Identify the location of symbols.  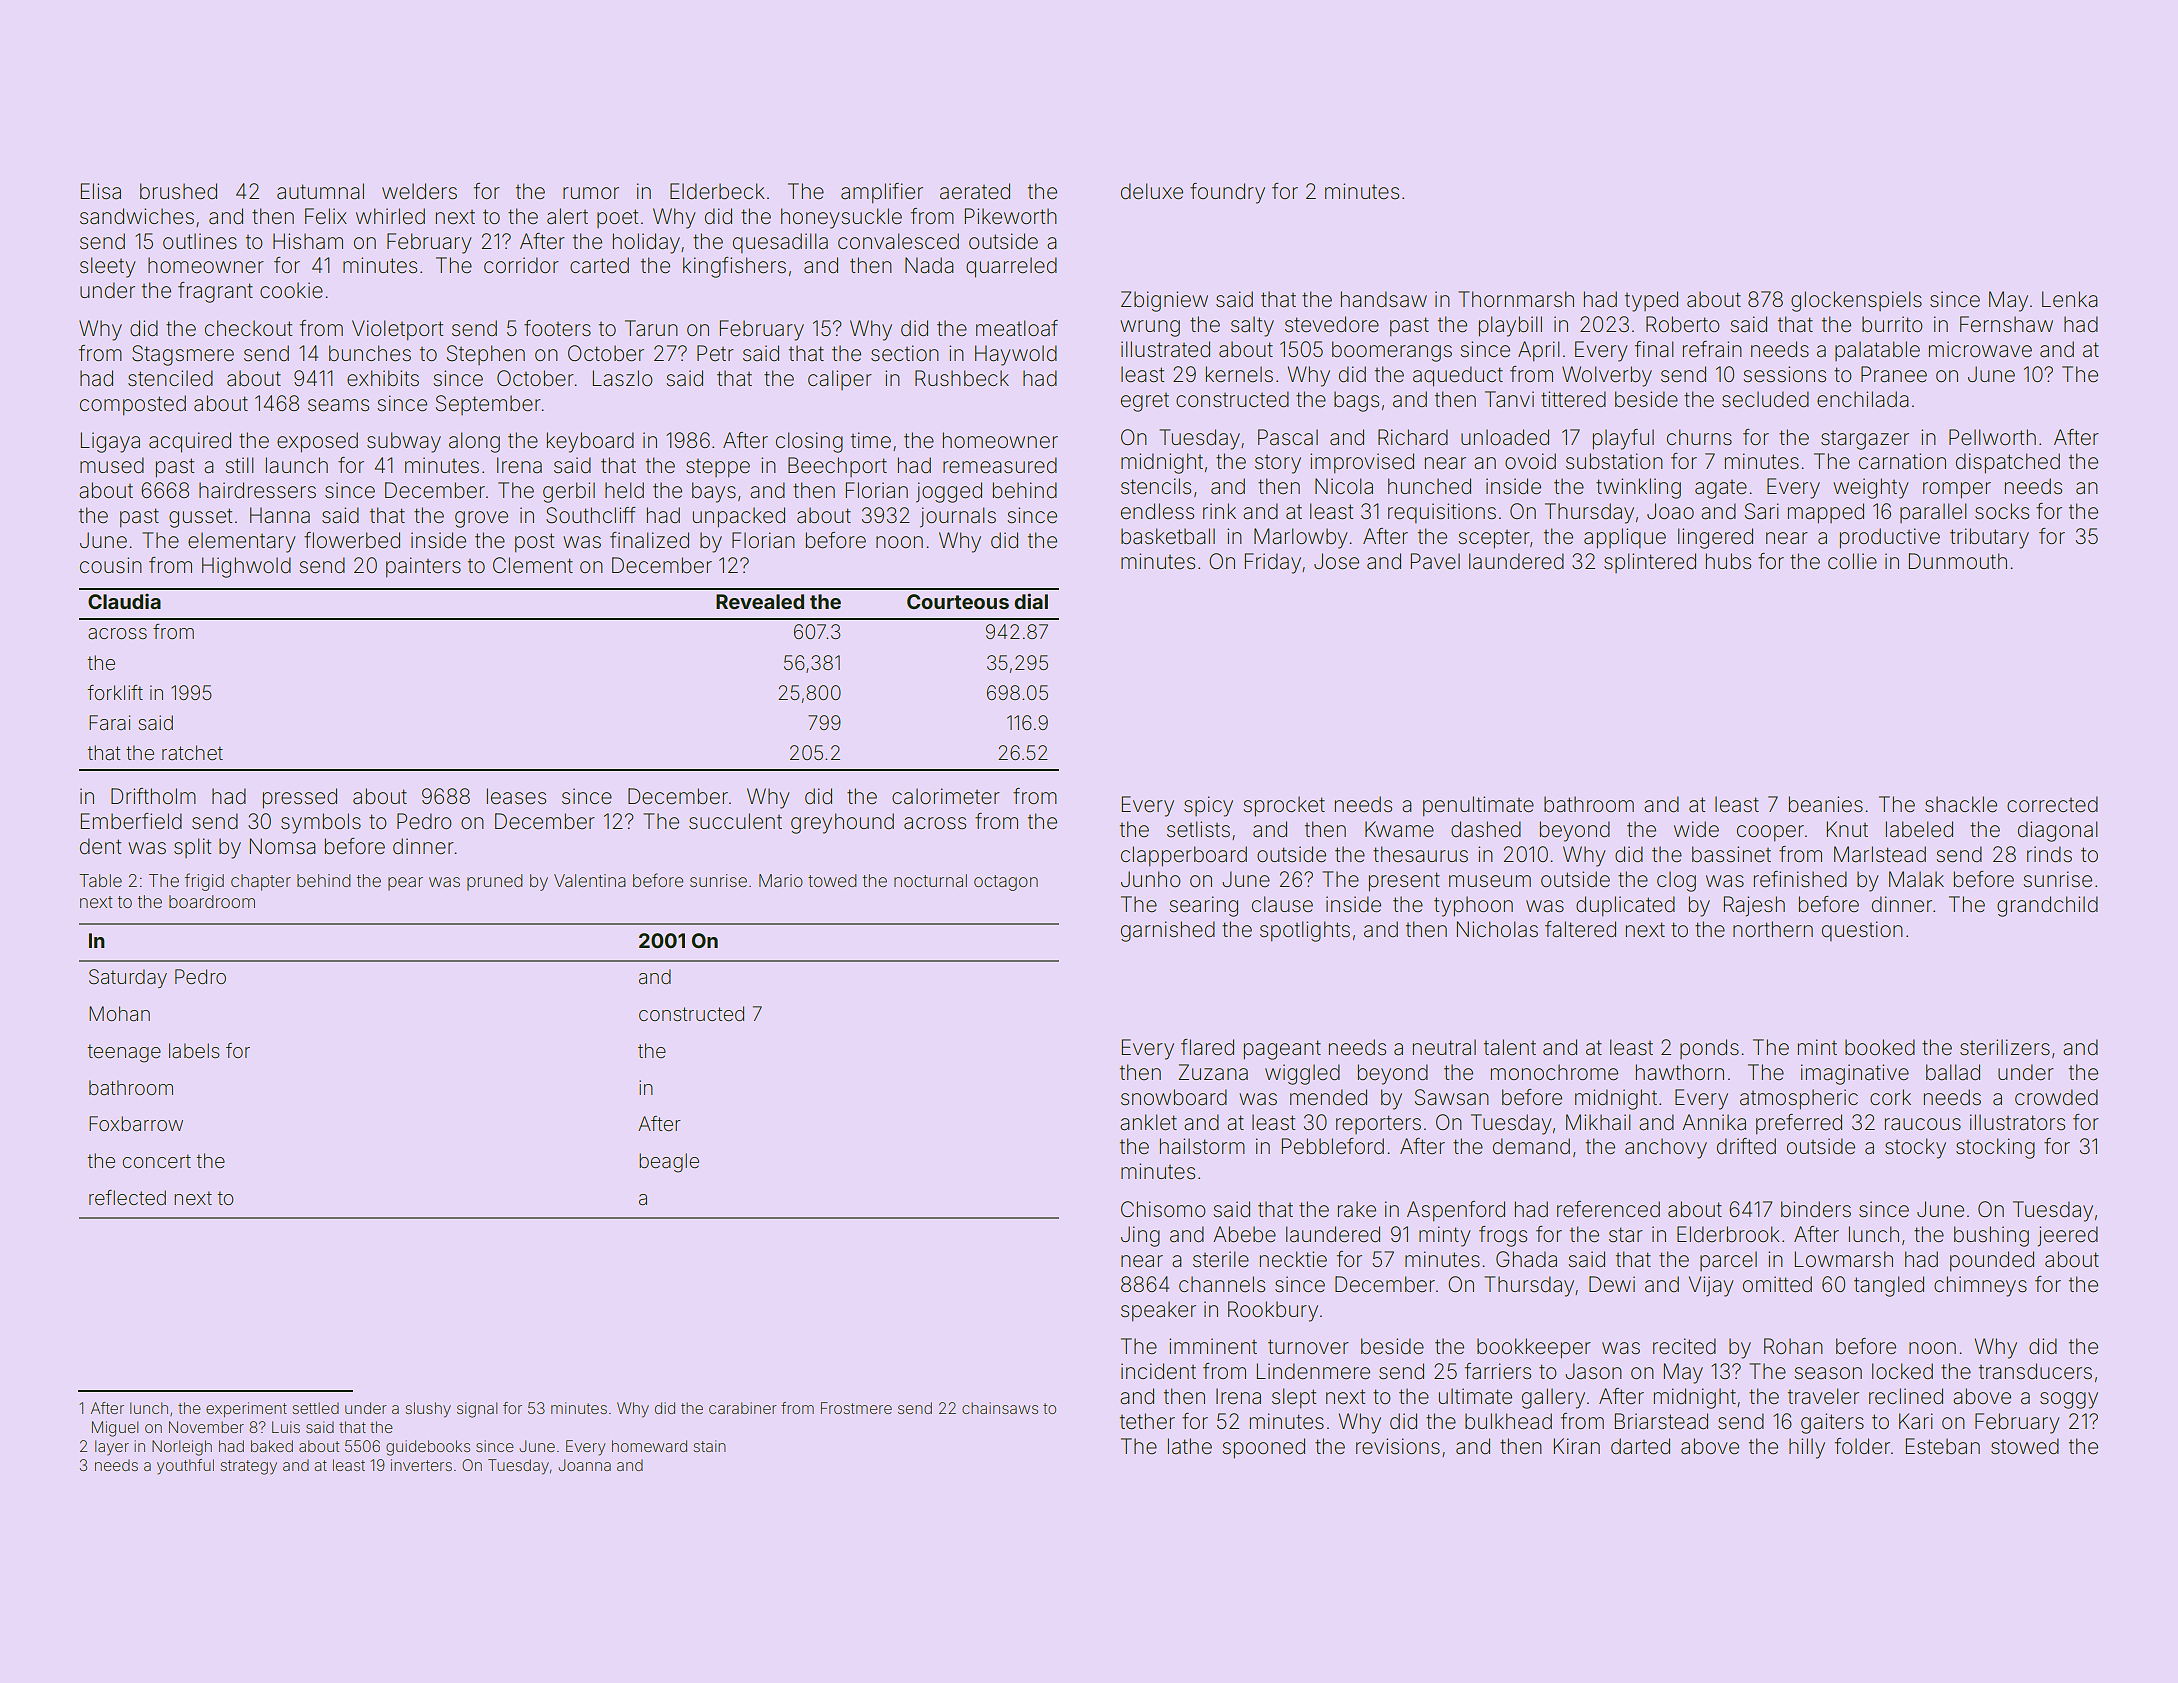
(321, 823).
